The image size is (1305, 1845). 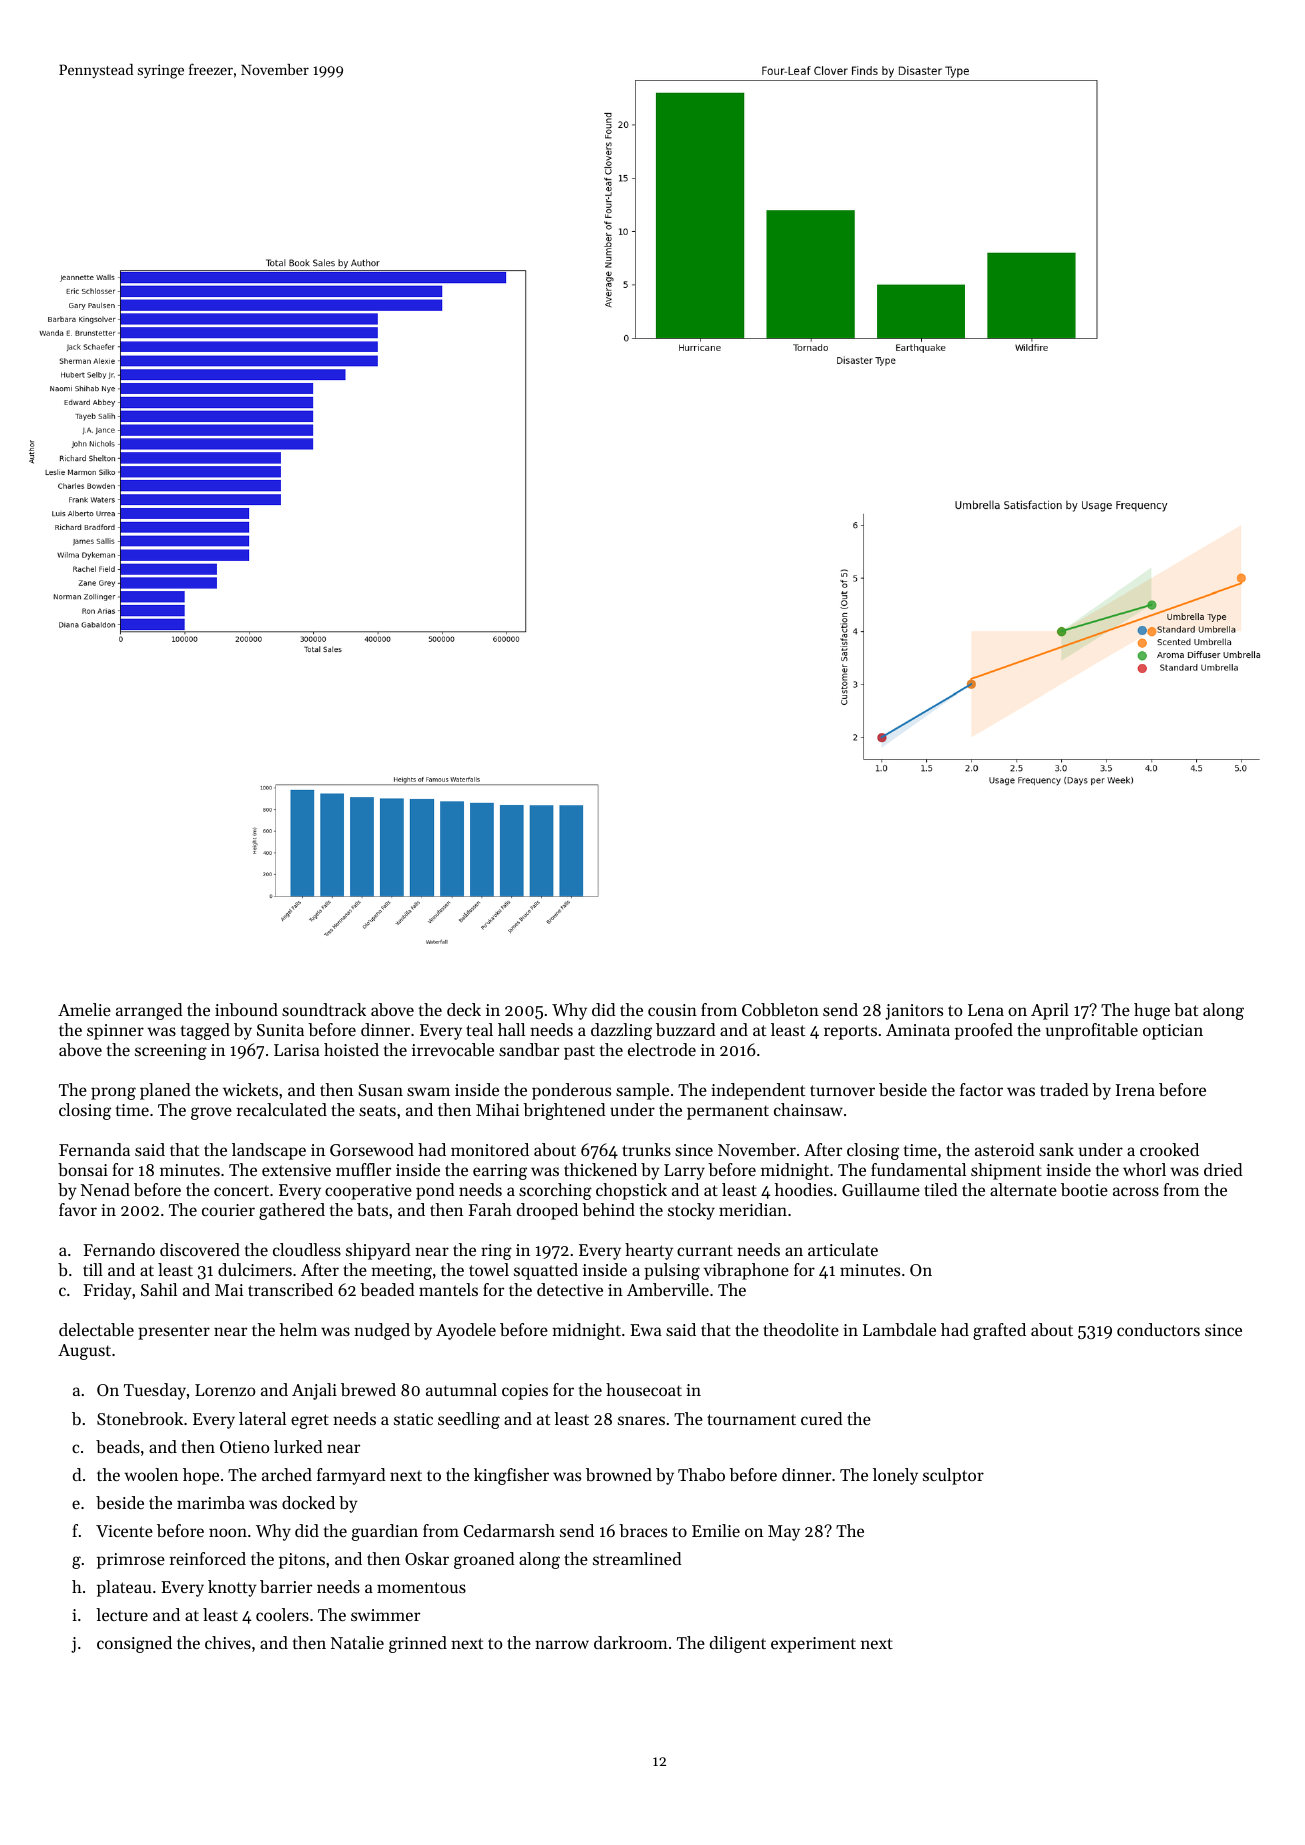 I want to click on conductors, so click(x=1158, y=1329).
